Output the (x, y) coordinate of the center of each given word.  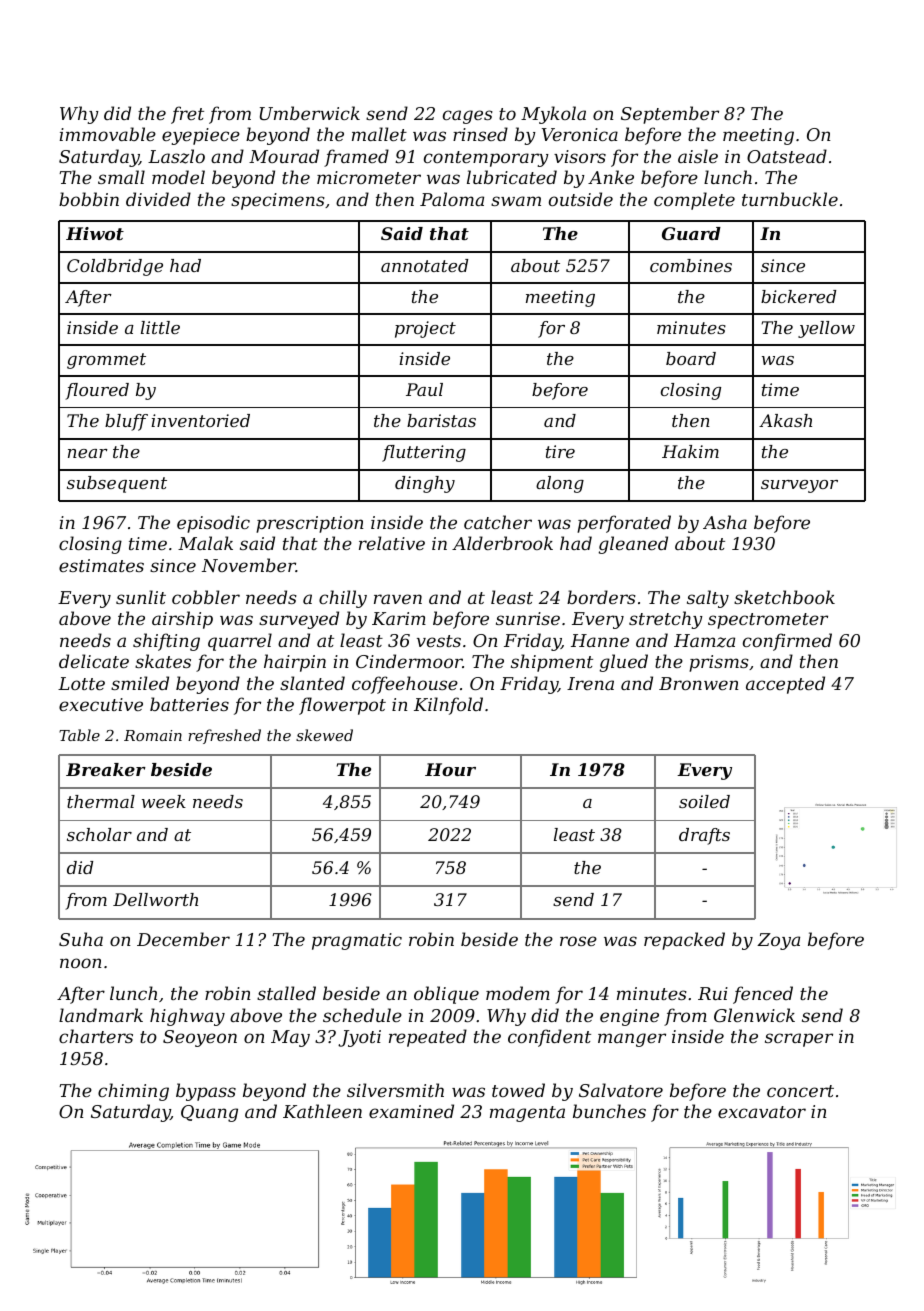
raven (398, 599)
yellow (826, 329)
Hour (450, 769)
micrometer (369, 177)
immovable (108, 134)
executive (101, 704)
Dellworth (155, 899)
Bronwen (699, 683)
